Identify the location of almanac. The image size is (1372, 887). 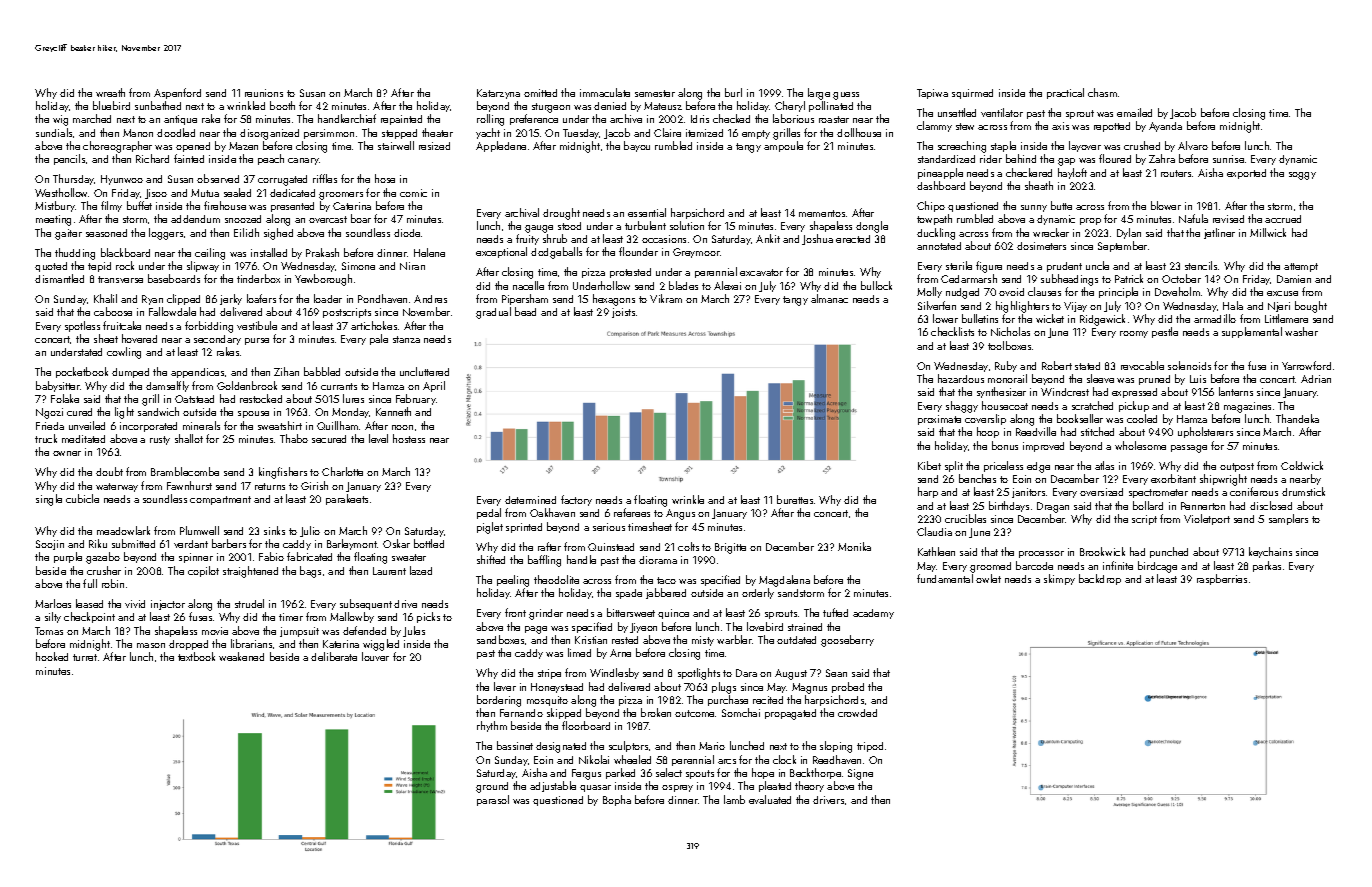
(829, 298).
